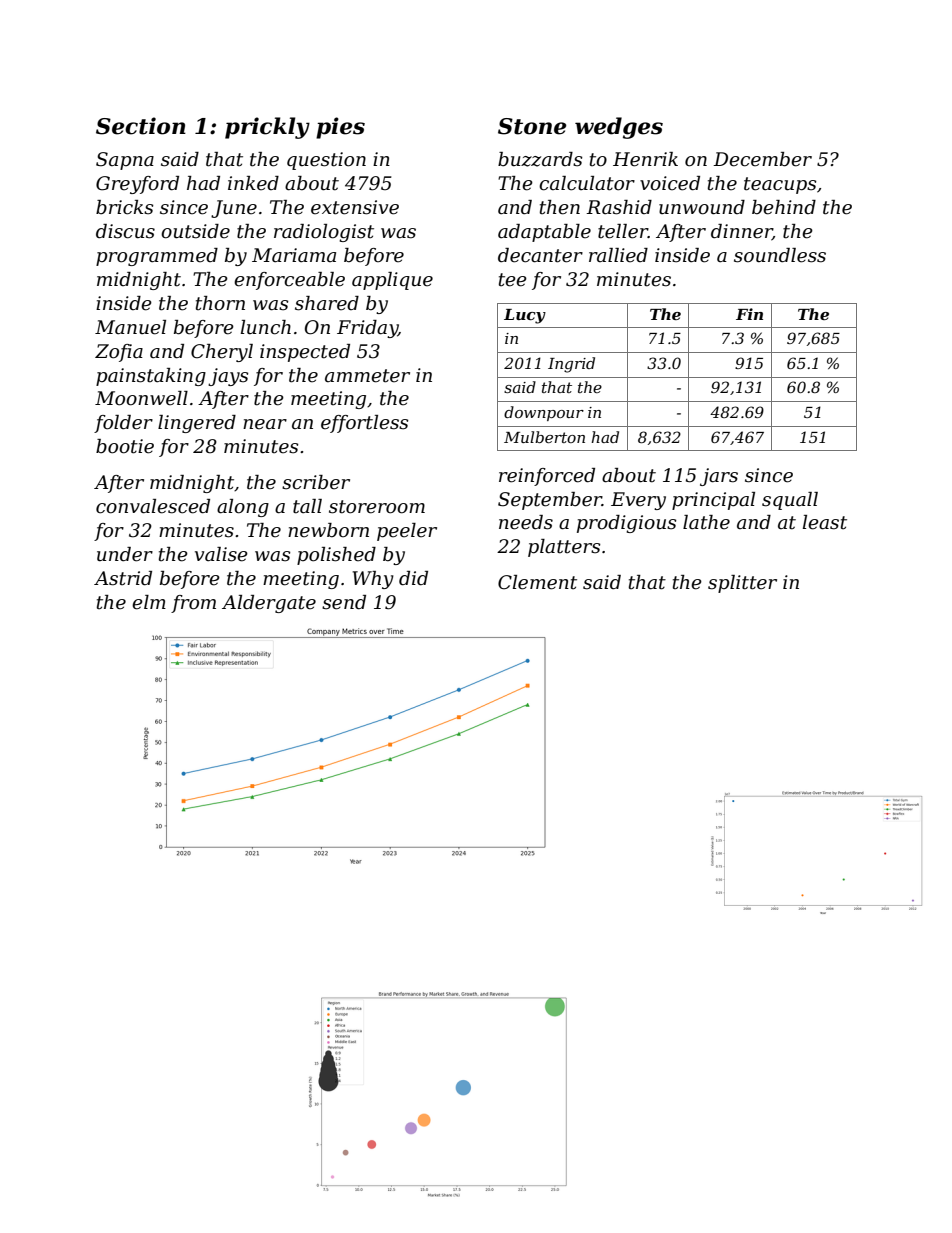  I want to click on Fin, so click(749, 314).
